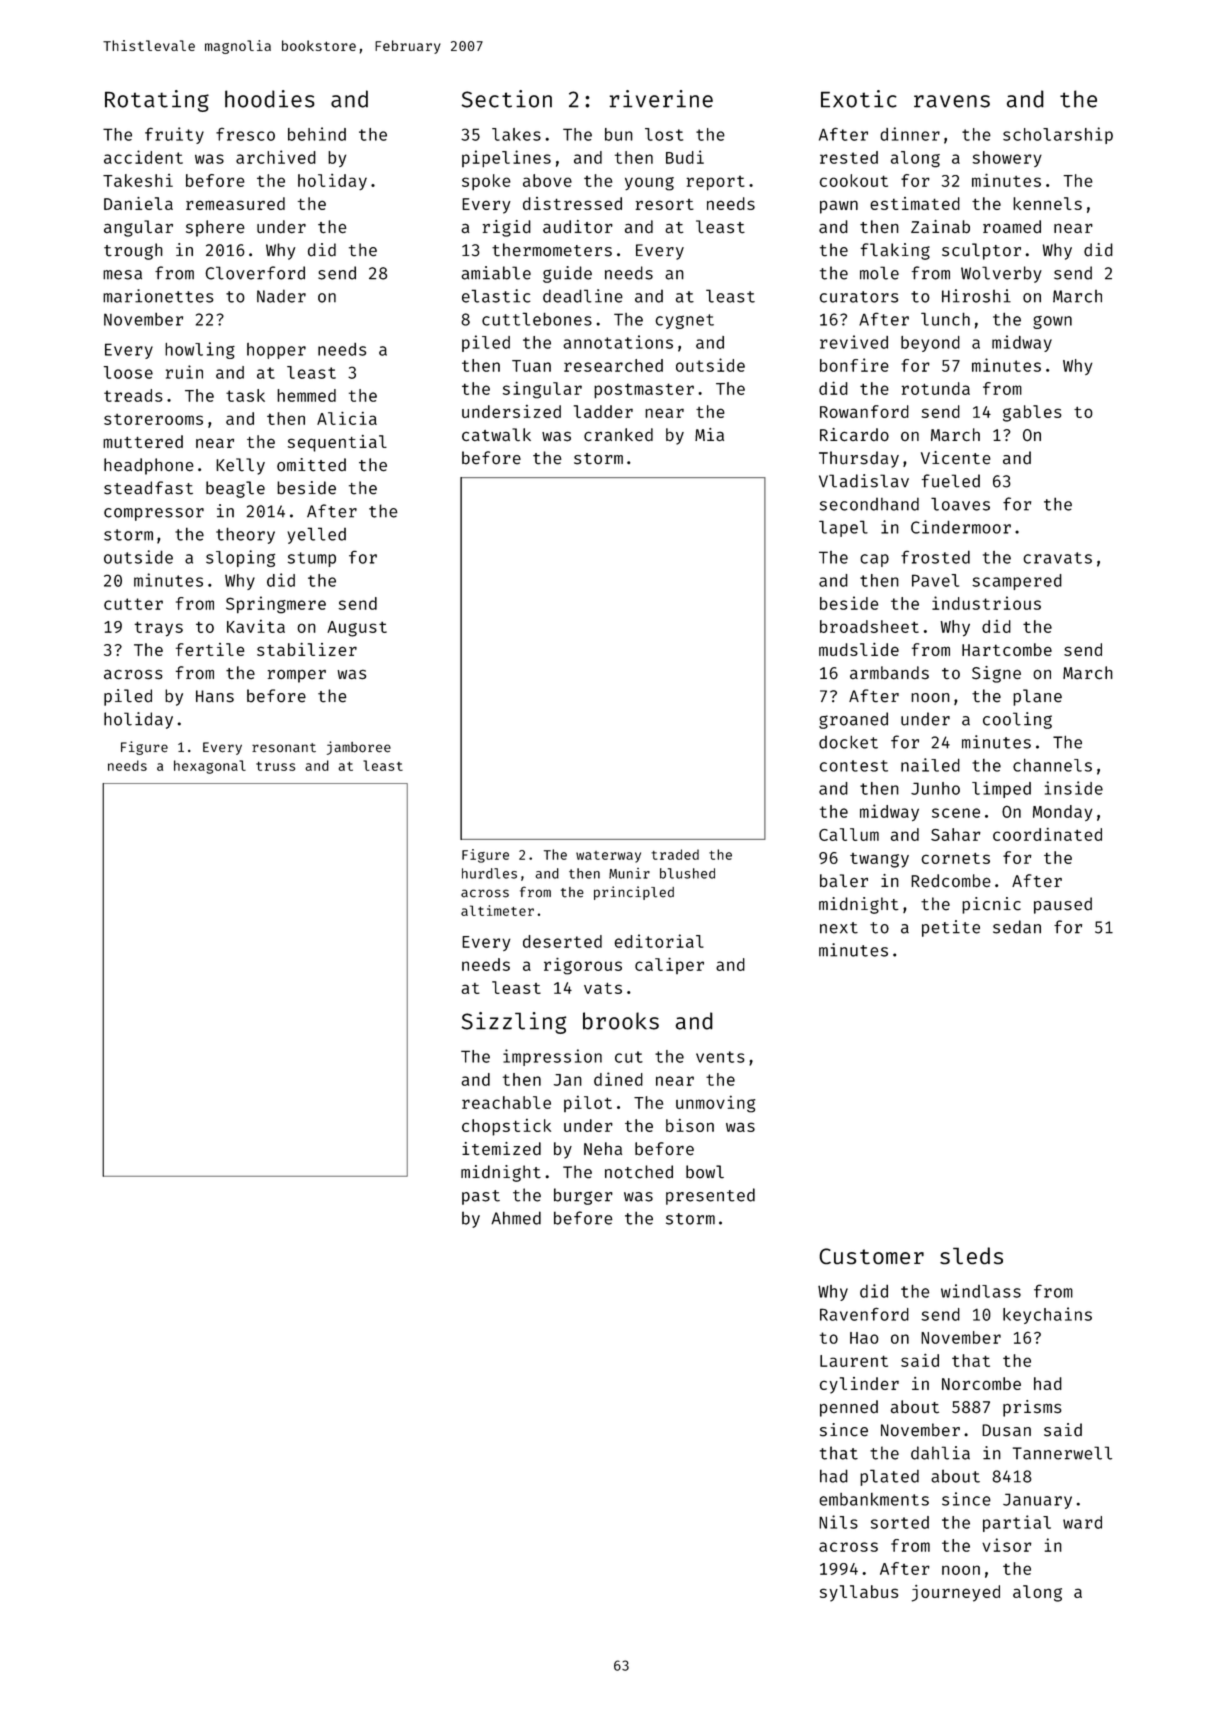 The width and height of the page is (1226, 1734). I want to click on sphere, so click(215, 228).
